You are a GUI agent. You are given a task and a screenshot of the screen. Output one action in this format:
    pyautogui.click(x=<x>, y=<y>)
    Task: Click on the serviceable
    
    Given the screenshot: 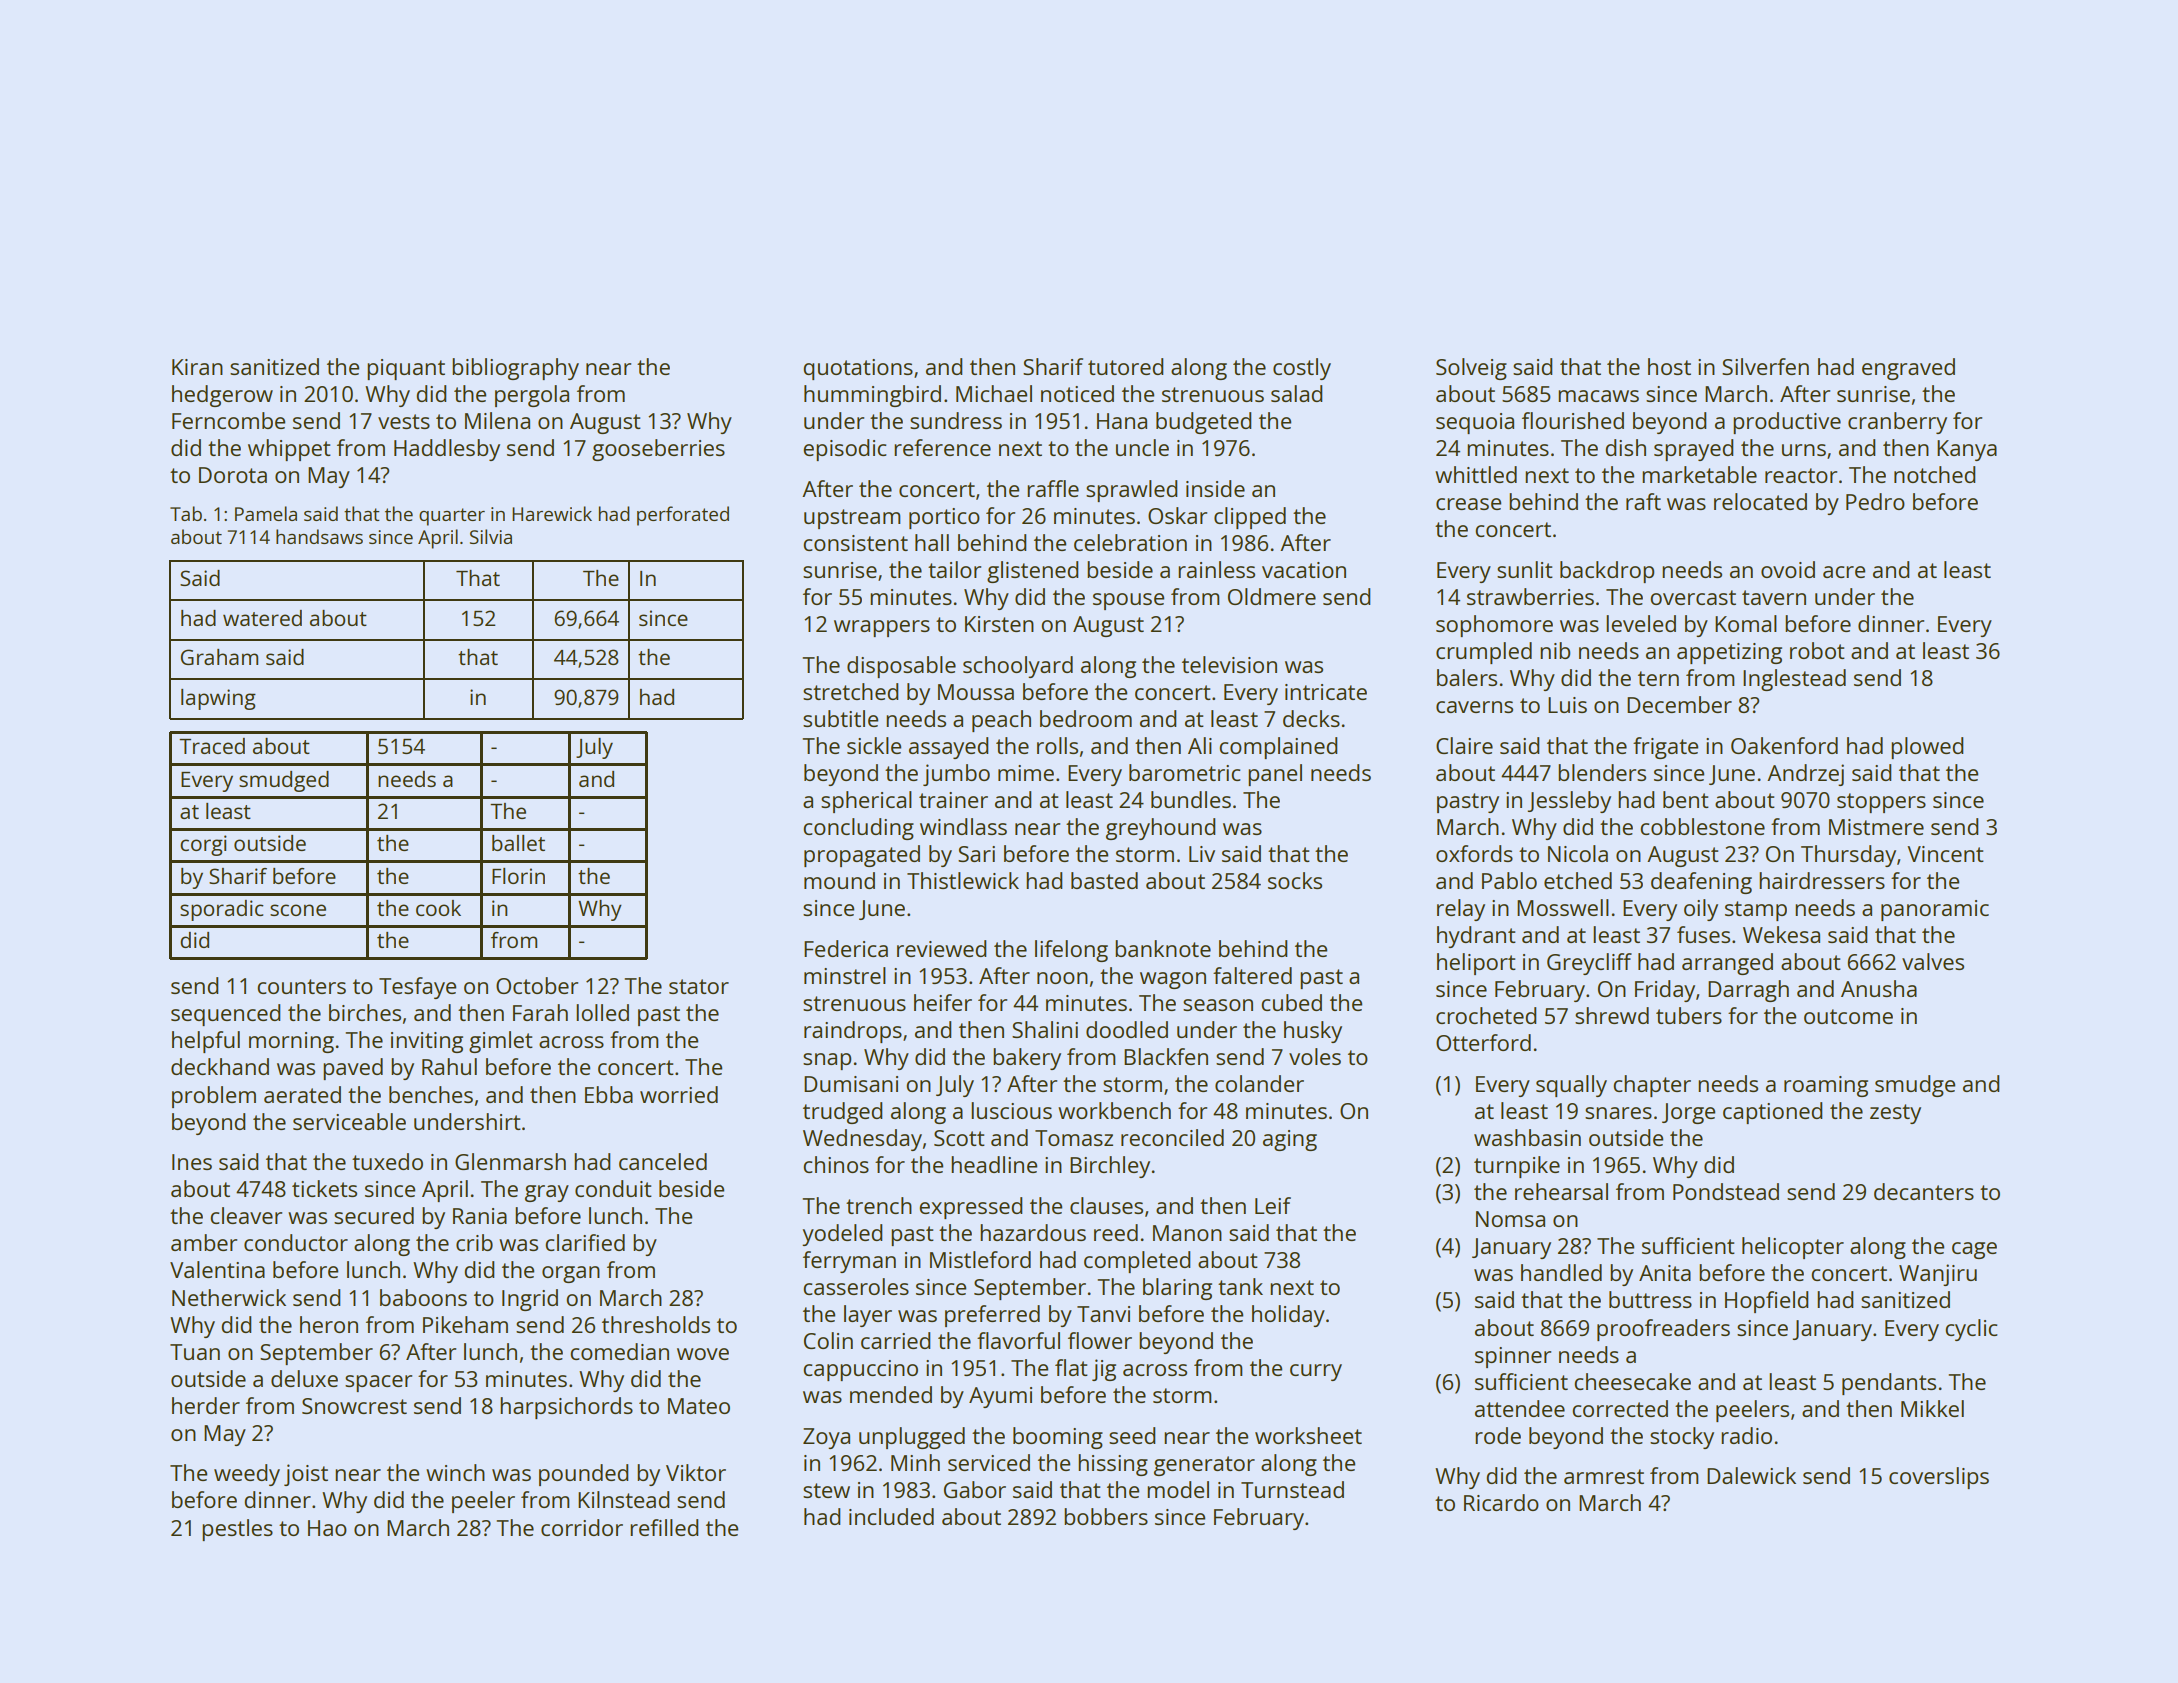 What is the action you would take?
    pyautogui.click(x=349, y=1121)
